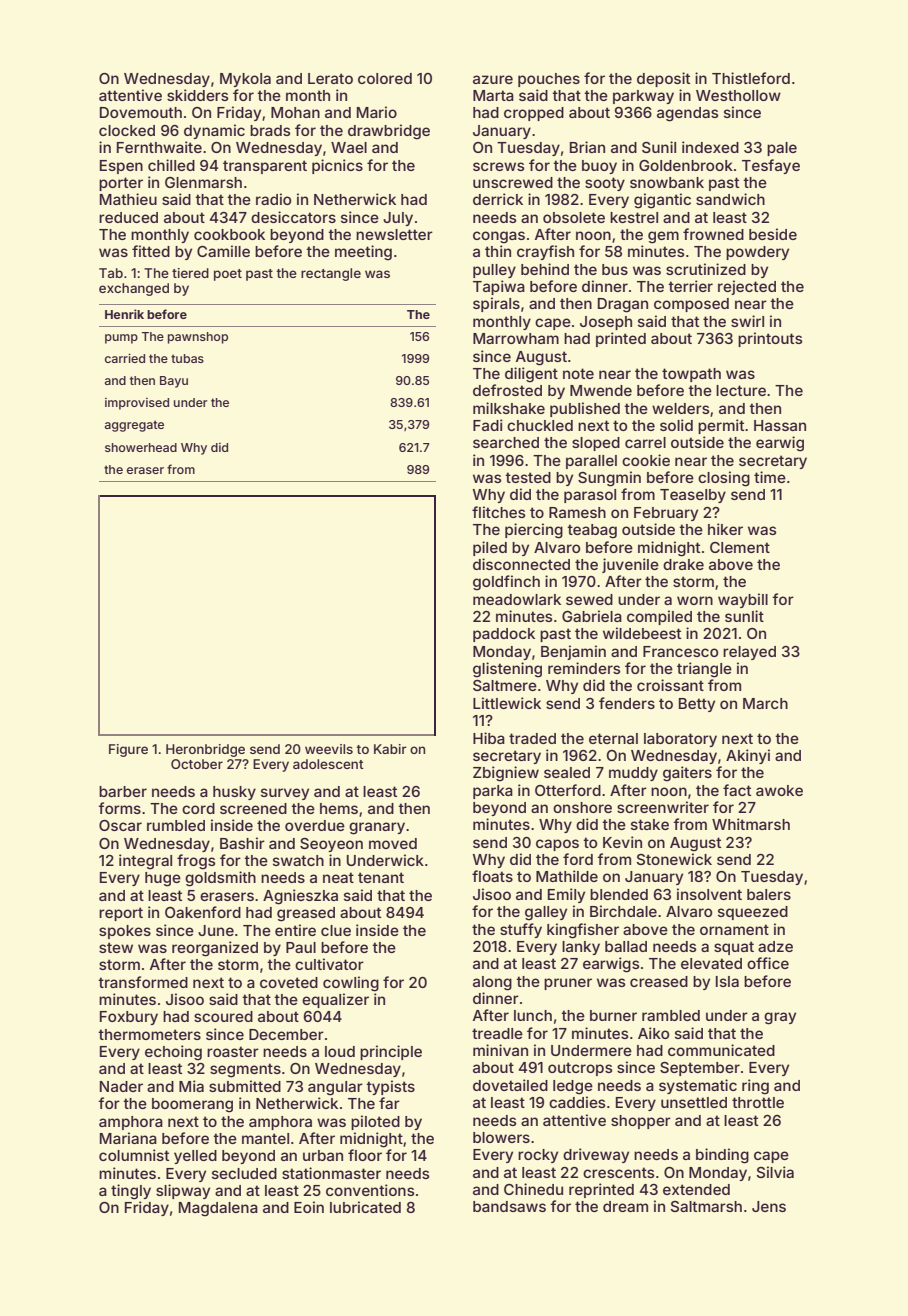 This document has width=908, height=1316. I want to click on July, so click(398, 219).
